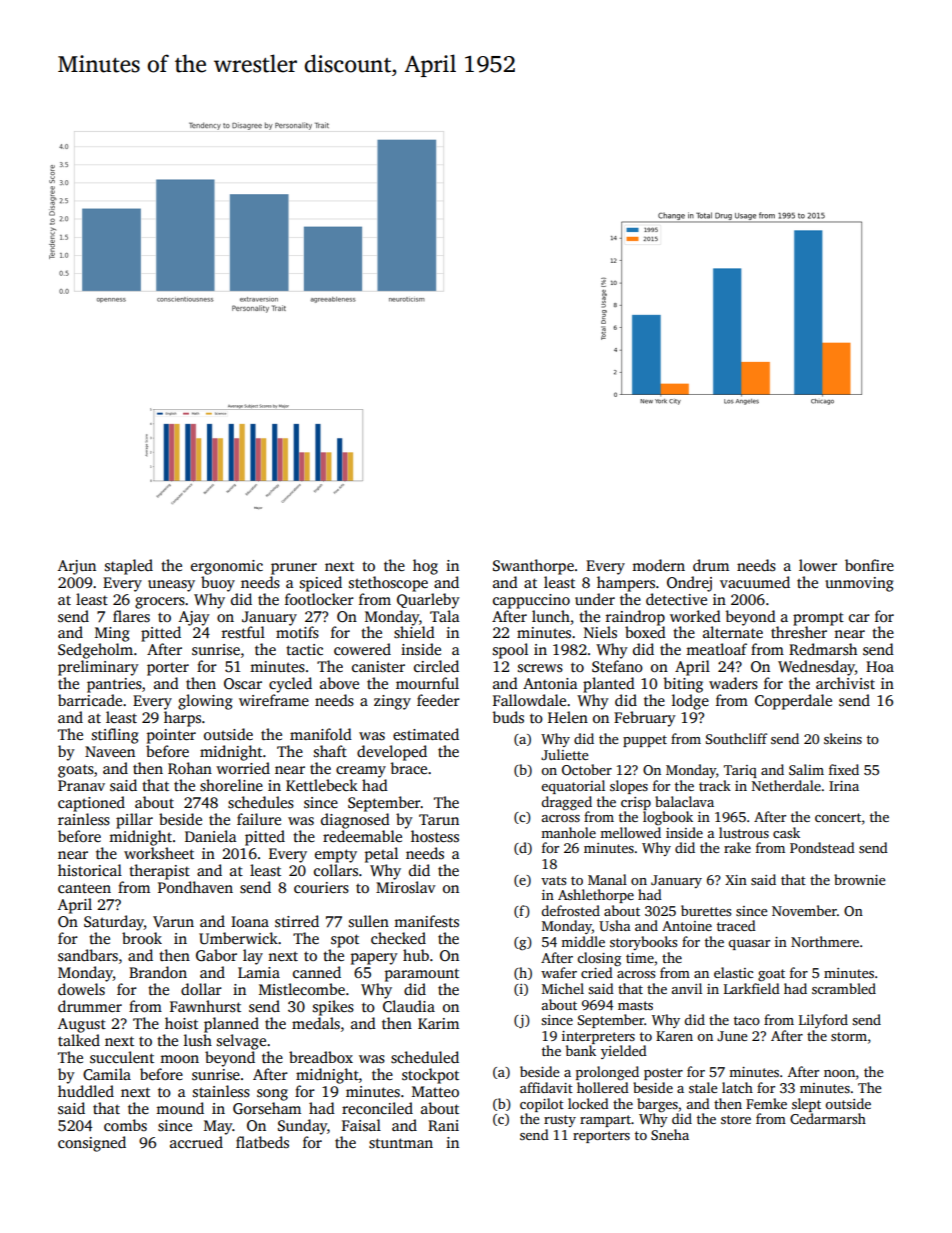 Image resolution: width=952 pixels, height=1233 pixels. Describe the element at coordinates (77, 567) in the page. I see `Arjun` at that location.
